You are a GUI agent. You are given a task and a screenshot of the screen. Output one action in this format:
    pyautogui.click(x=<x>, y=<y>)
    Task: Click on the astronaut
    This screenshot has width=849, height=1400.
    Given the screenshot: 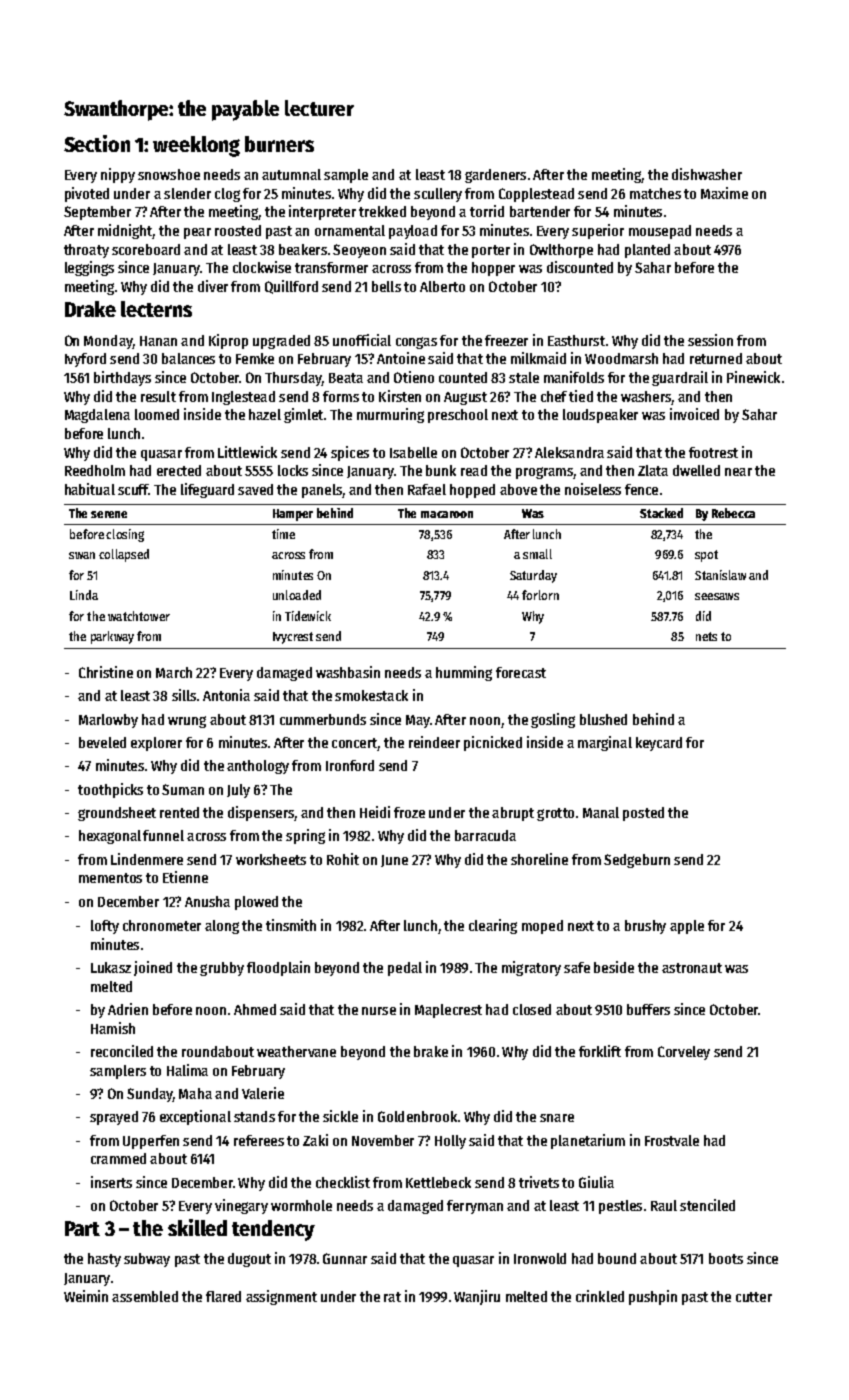 What is the action you would take?
    pyautogui.click(x=692, y=968)
